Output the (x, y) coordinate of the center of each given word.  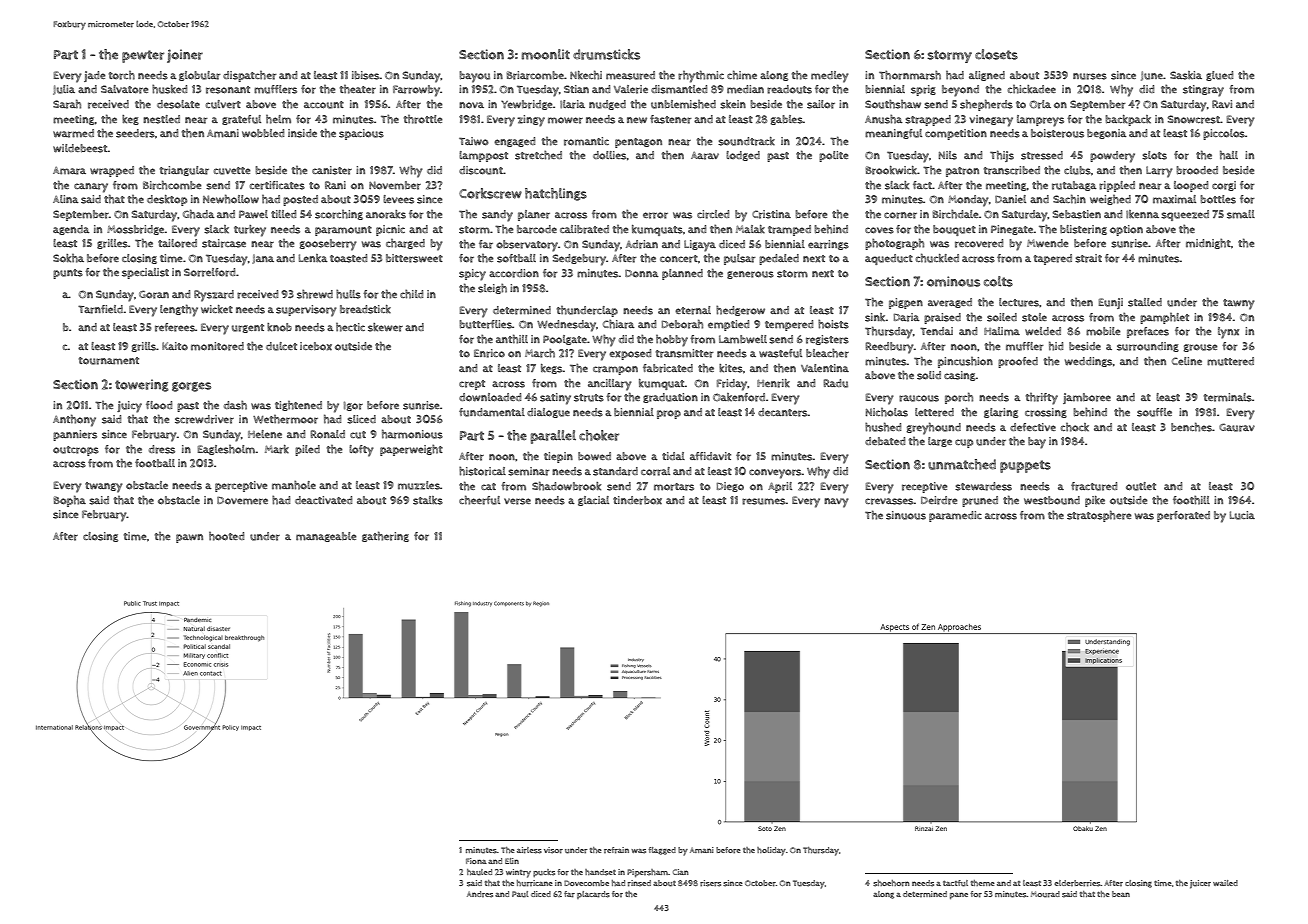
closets (996, 54)
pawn (189, 538)
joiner (185, 56)
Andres (480, 894)
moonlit (546, 54)
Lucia (1242, 515)
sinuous (906, 515)
